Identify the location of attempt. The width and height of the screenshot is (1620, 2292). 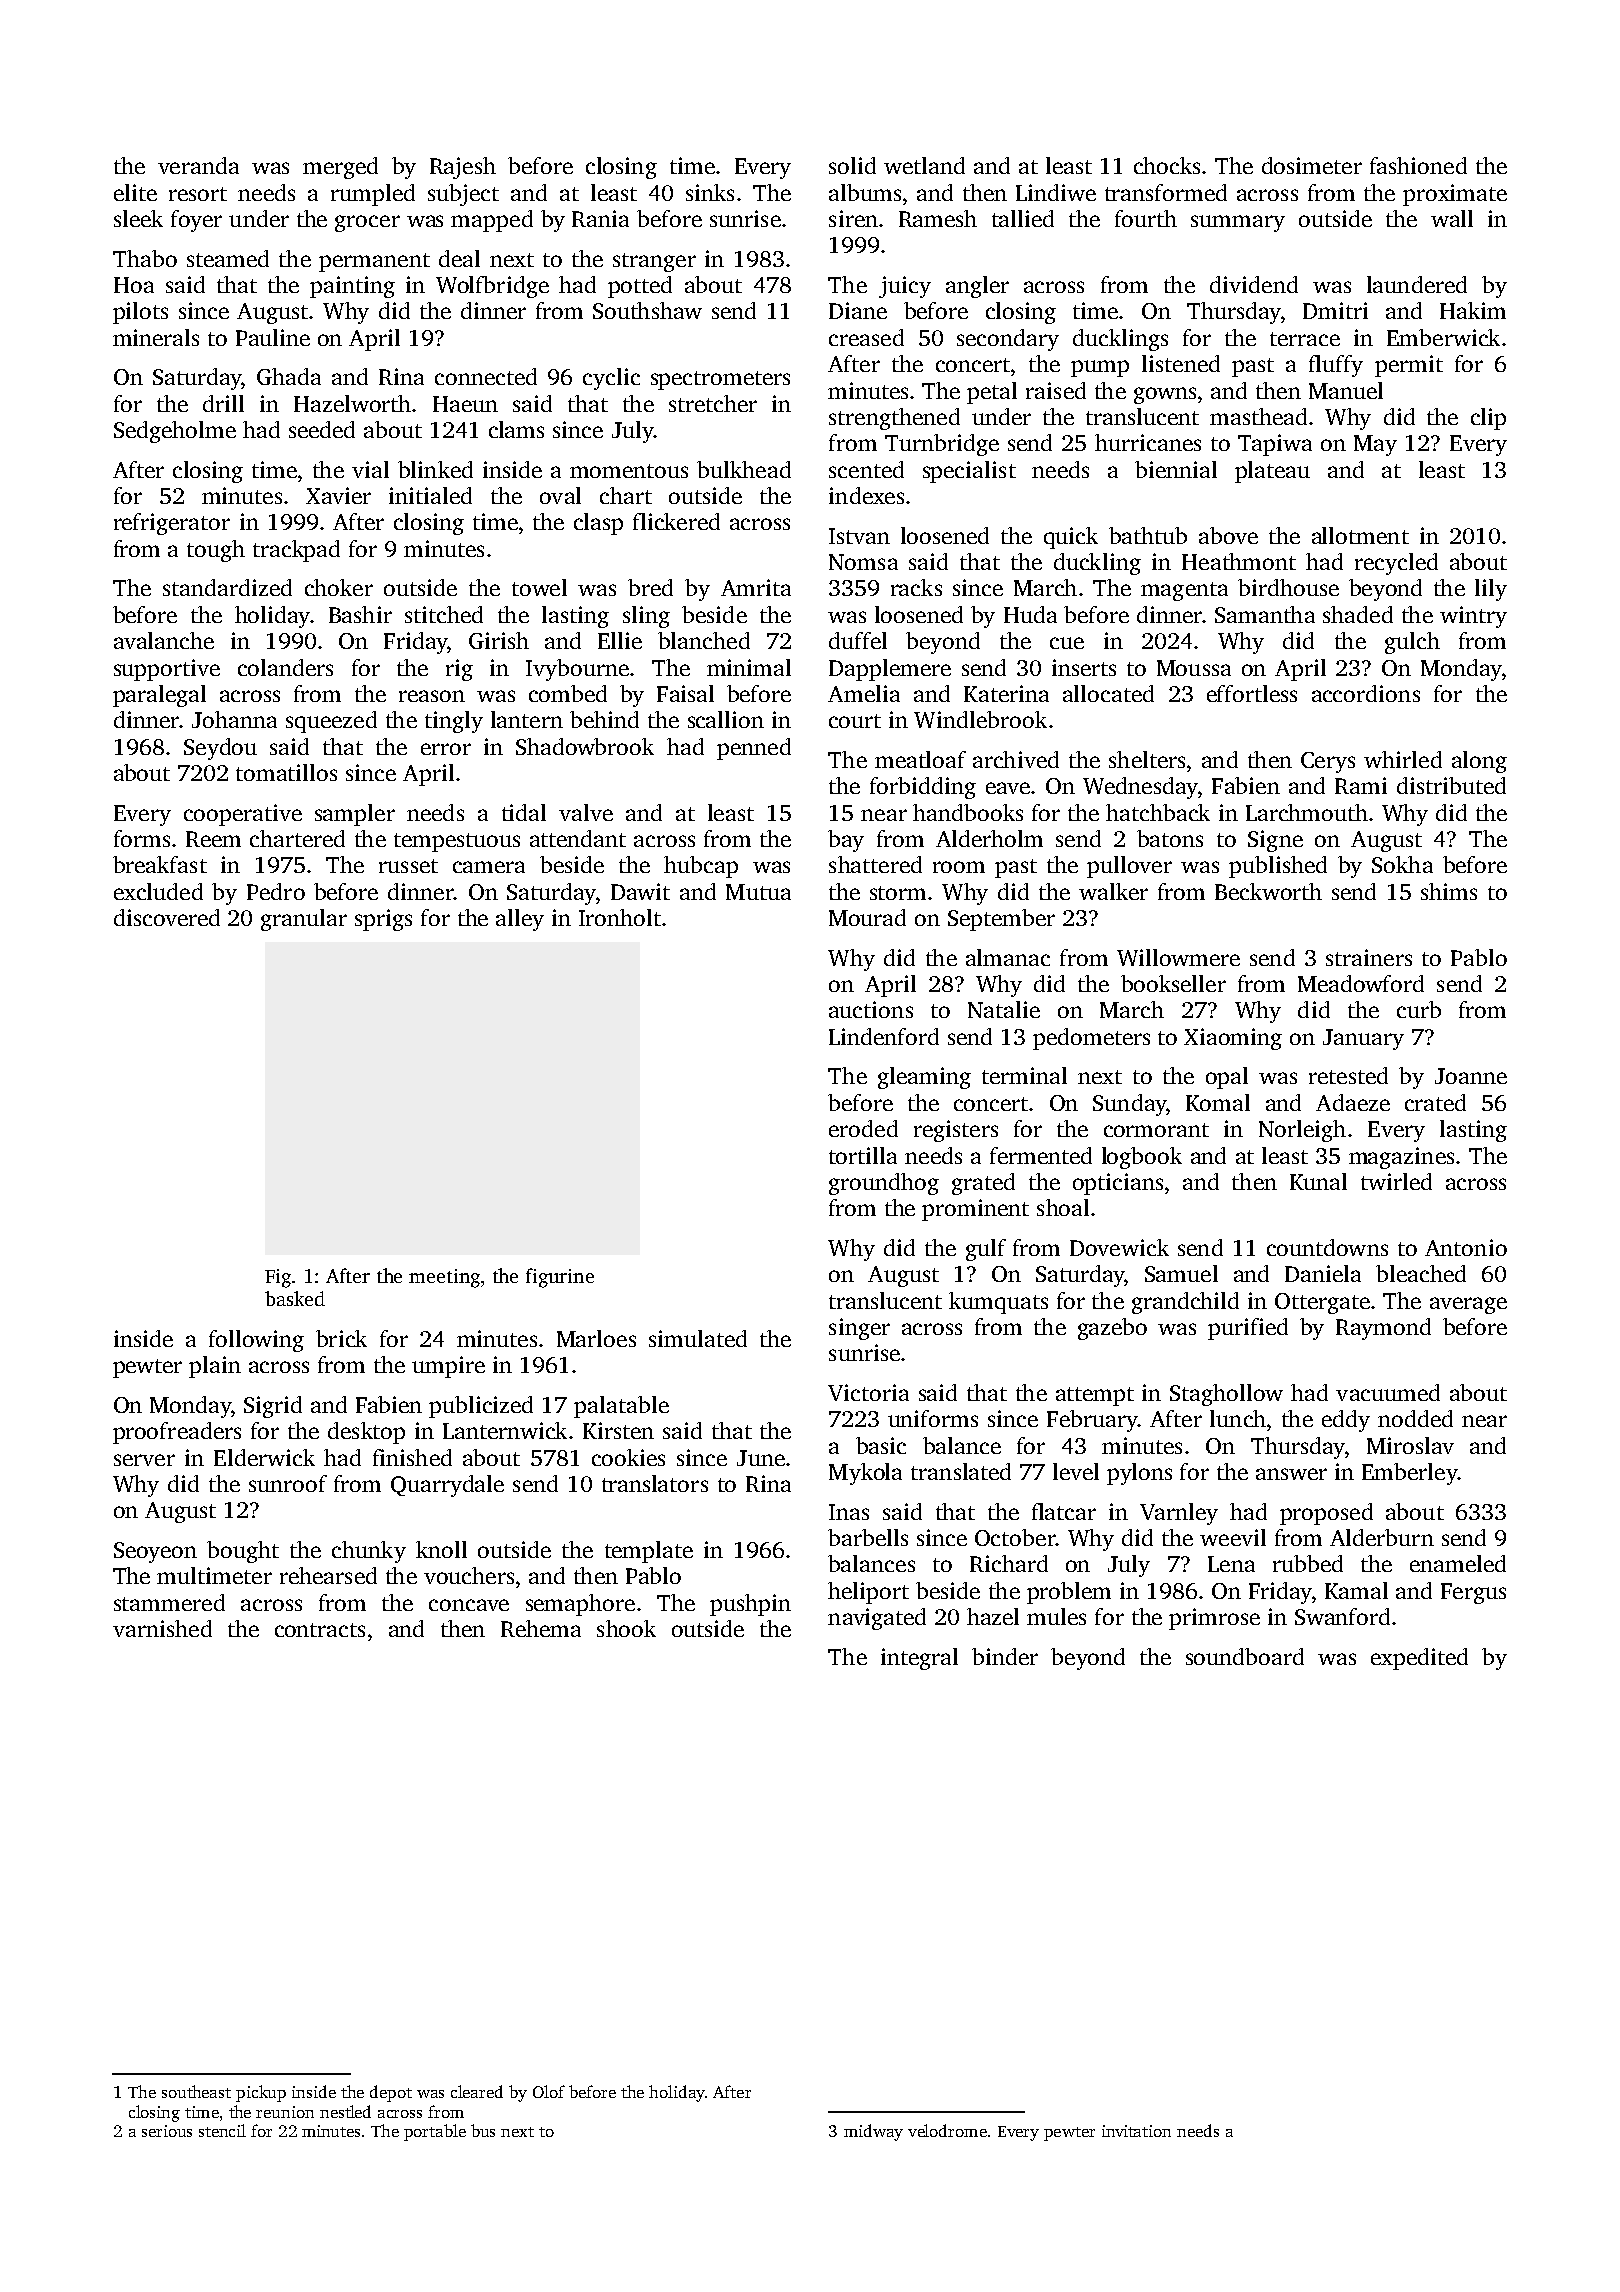
(1095, 1396).
